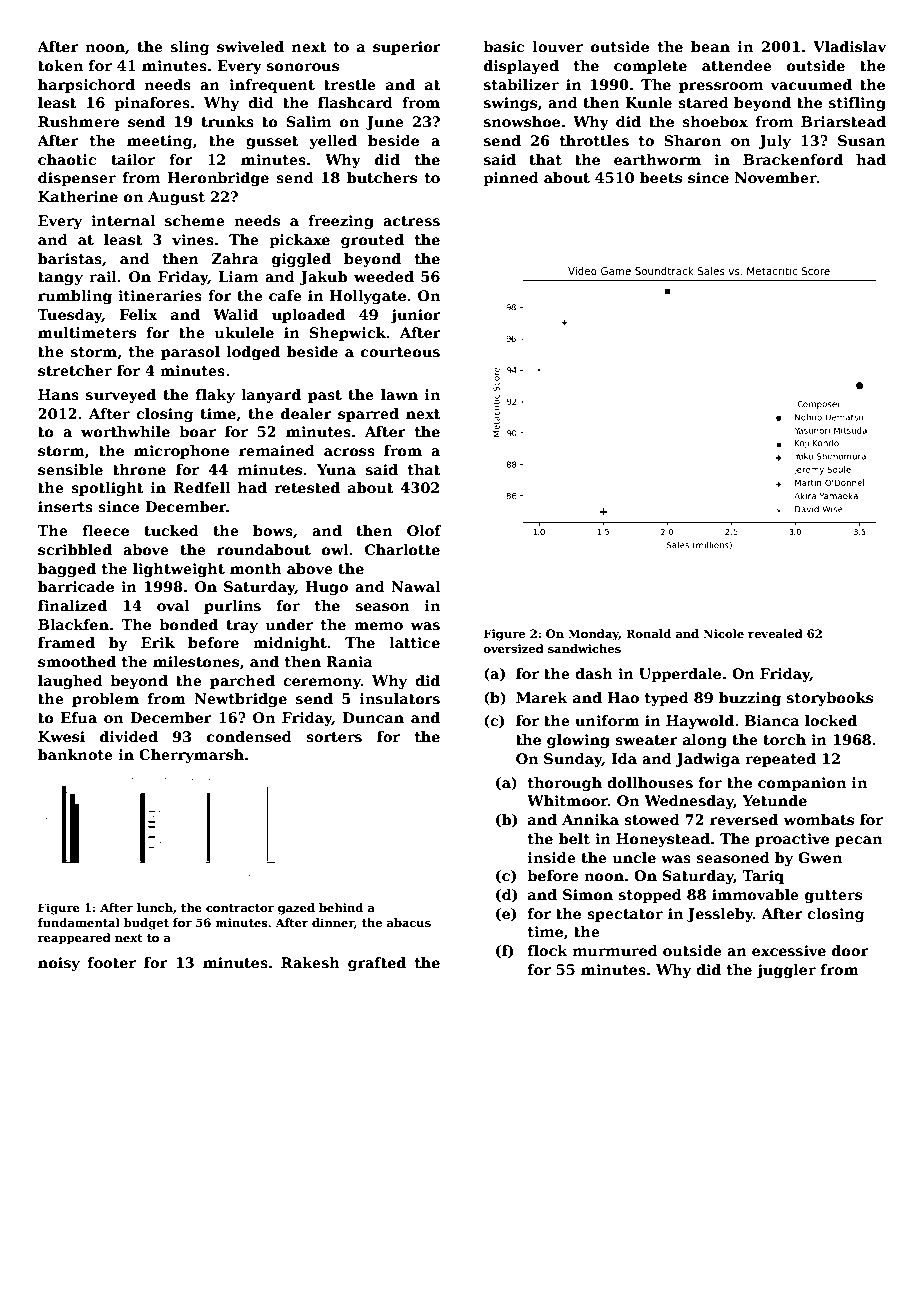  What do you see at coordinates (105, 700) in the screenshot?
I see `problem` at bounding box center [105, 700].
